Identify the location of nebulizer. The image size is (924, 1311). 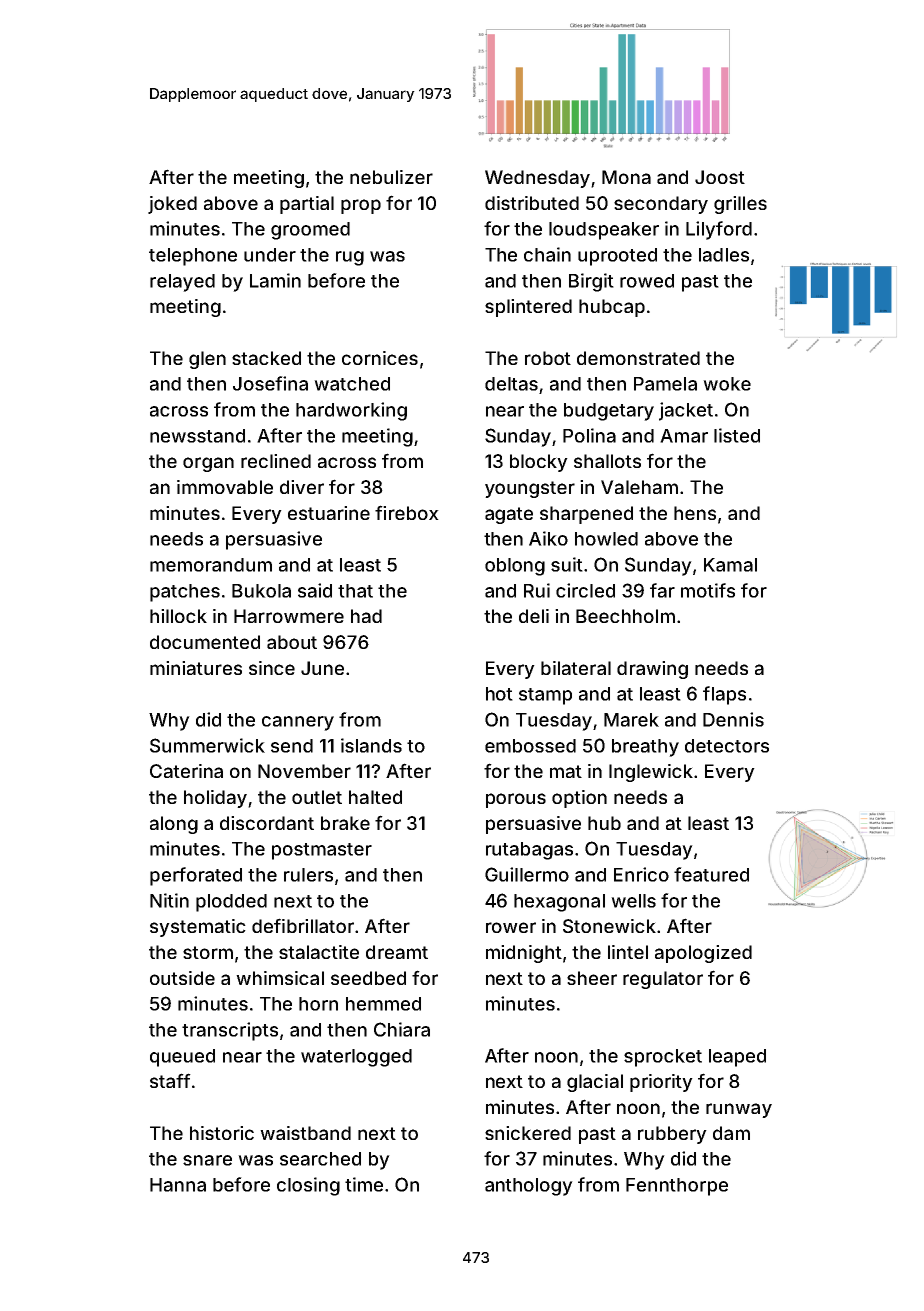
(391, 177).
